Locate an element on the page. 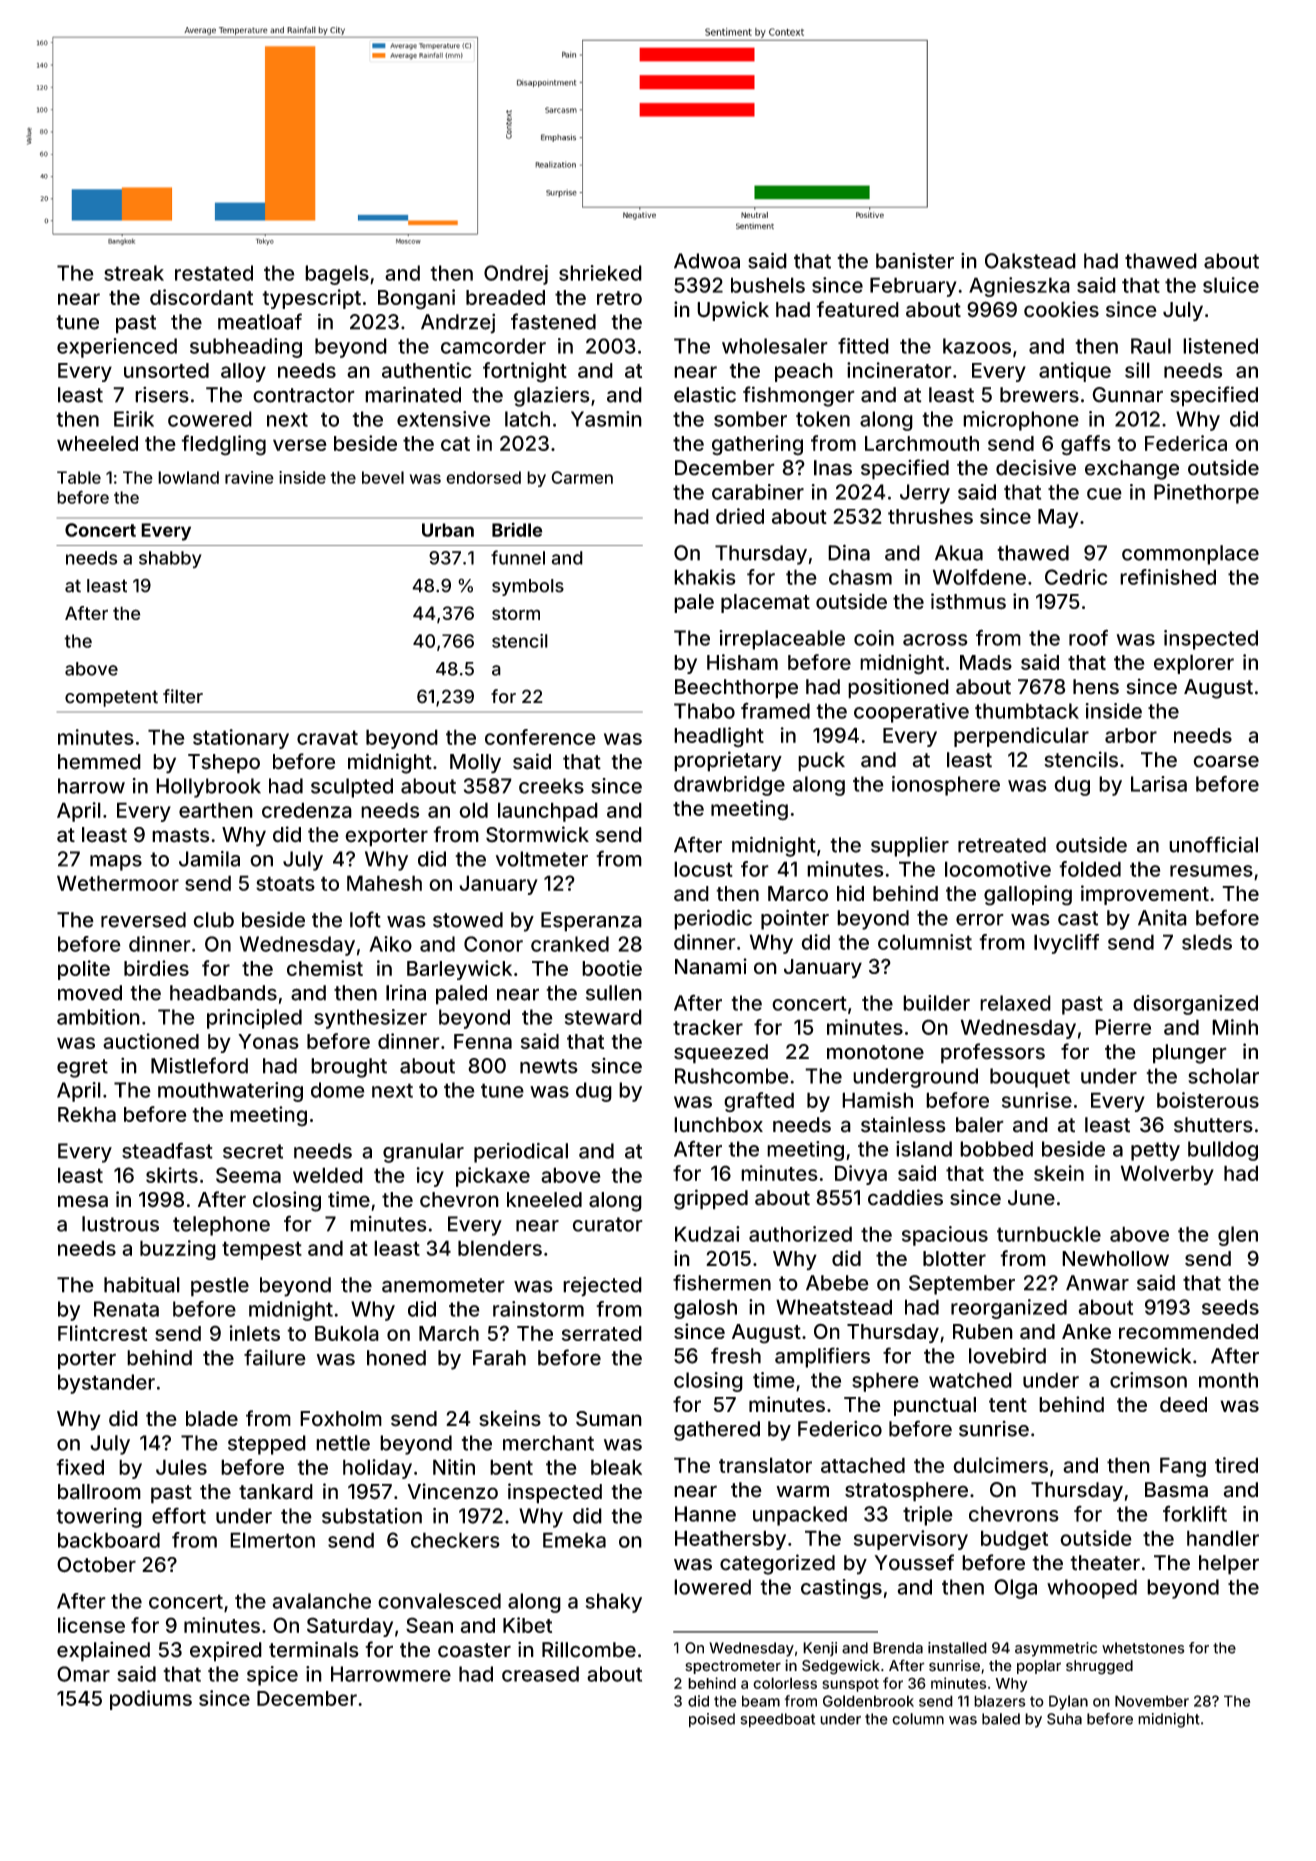 The width and height of the document is (1316, 1861). backboard is located at coordinates (109, 1540).
